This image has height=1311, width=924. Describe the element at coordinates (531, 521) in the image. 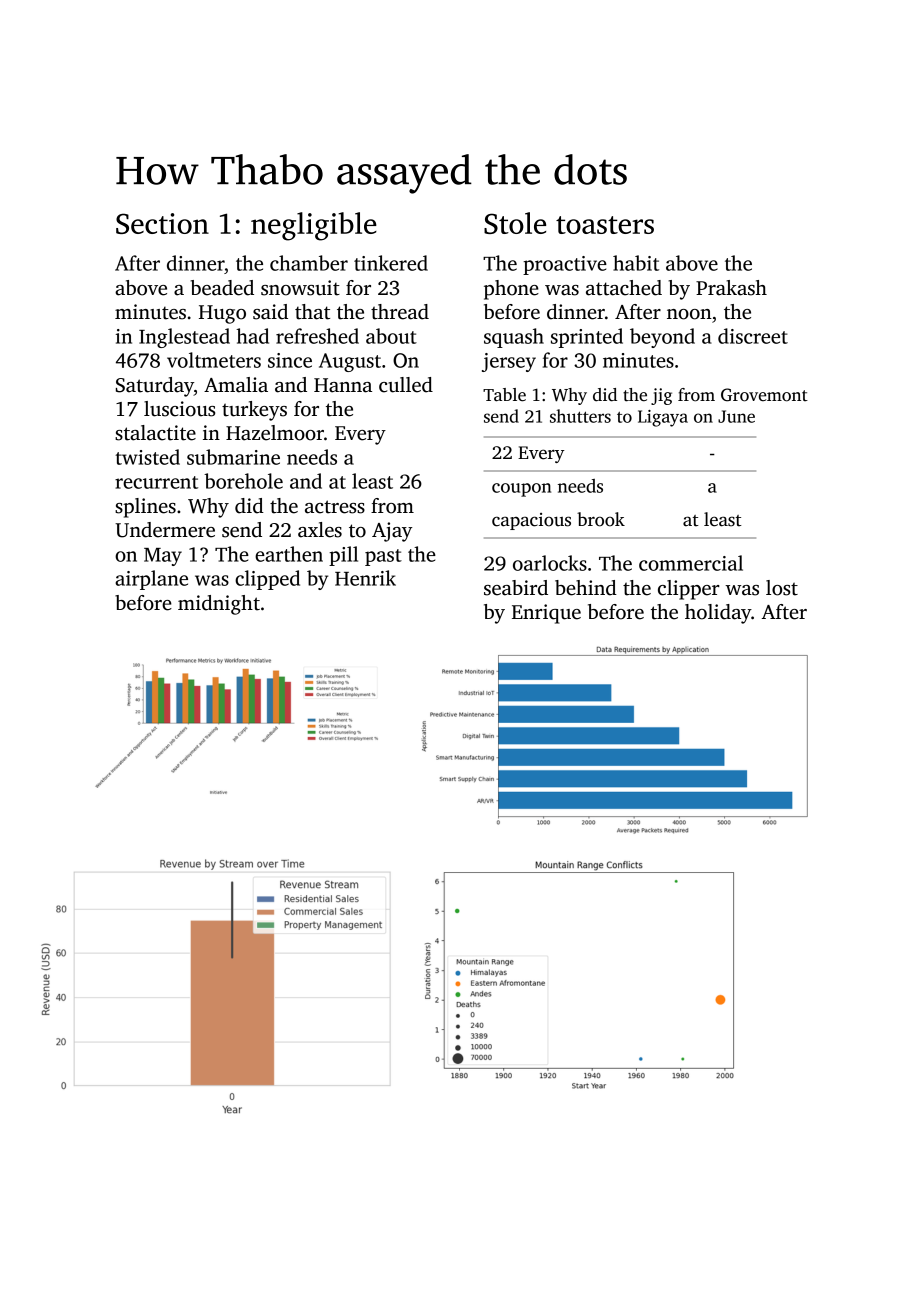

I see `capacious` at that location.
